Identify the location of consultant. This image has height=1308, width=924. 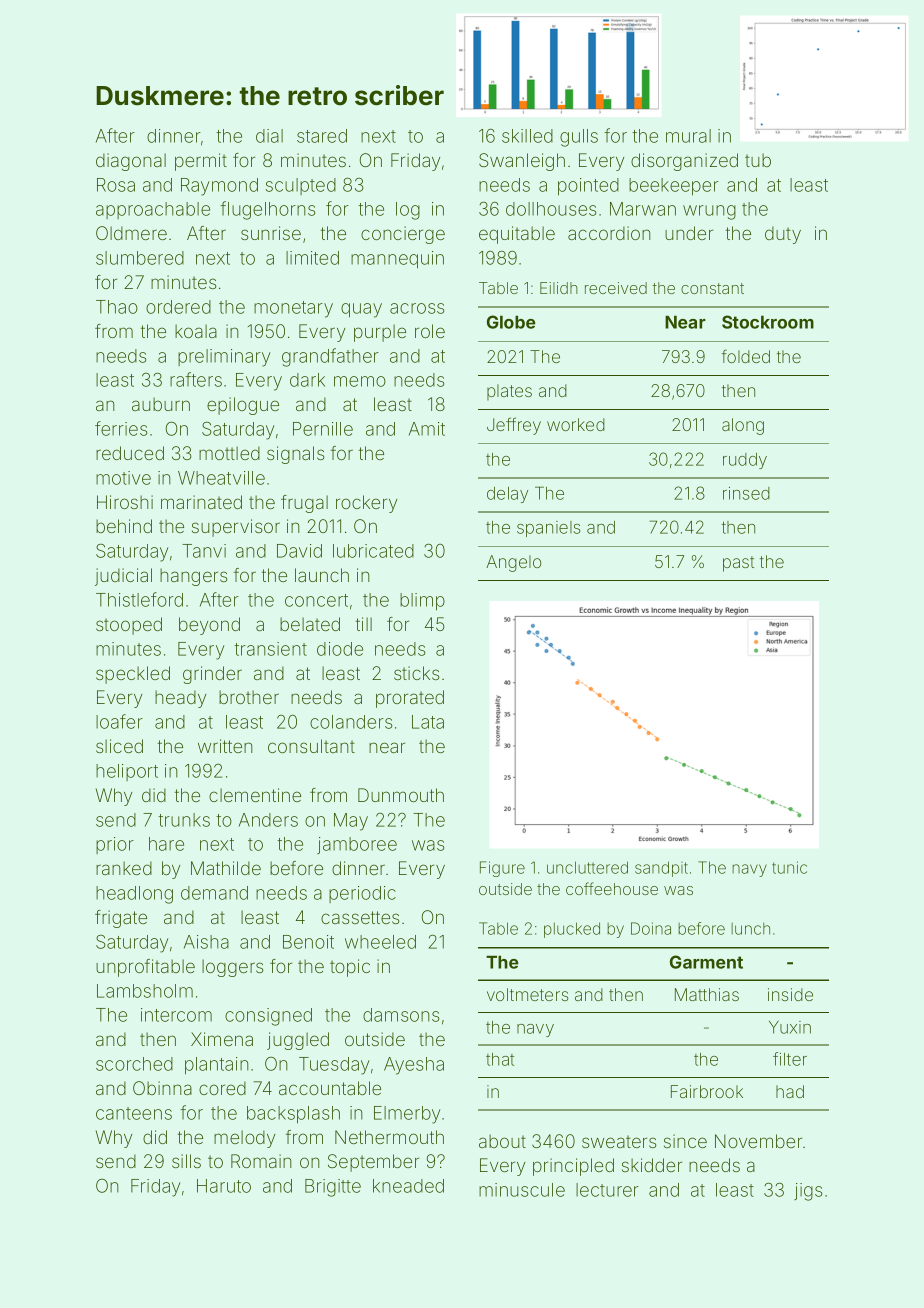
(311, 746).
